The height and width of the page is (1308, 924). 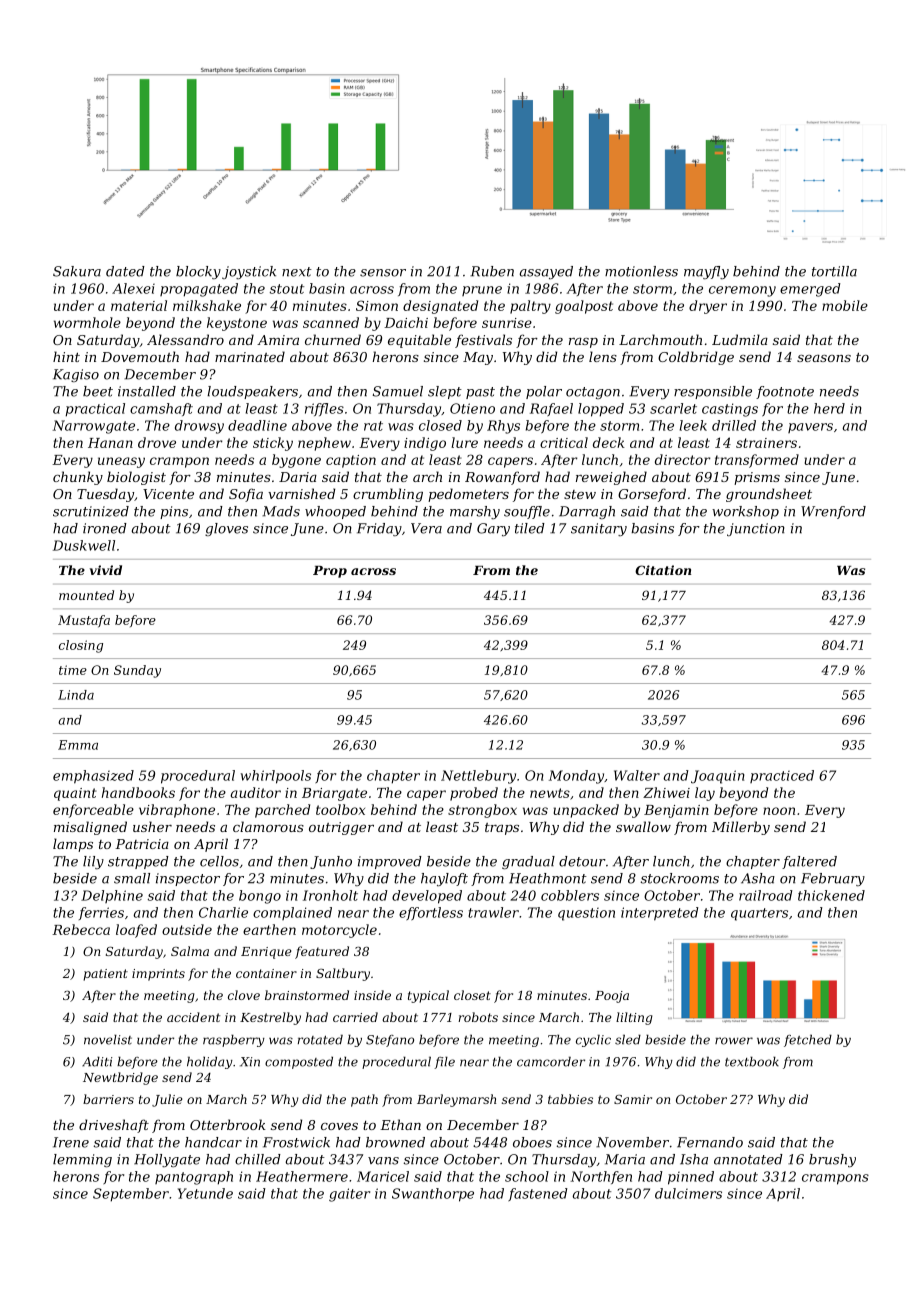 What do you see at coordinates (433, 1195) in the page?
I see `Swanthorpe` at bounding box center [433, 1195].
